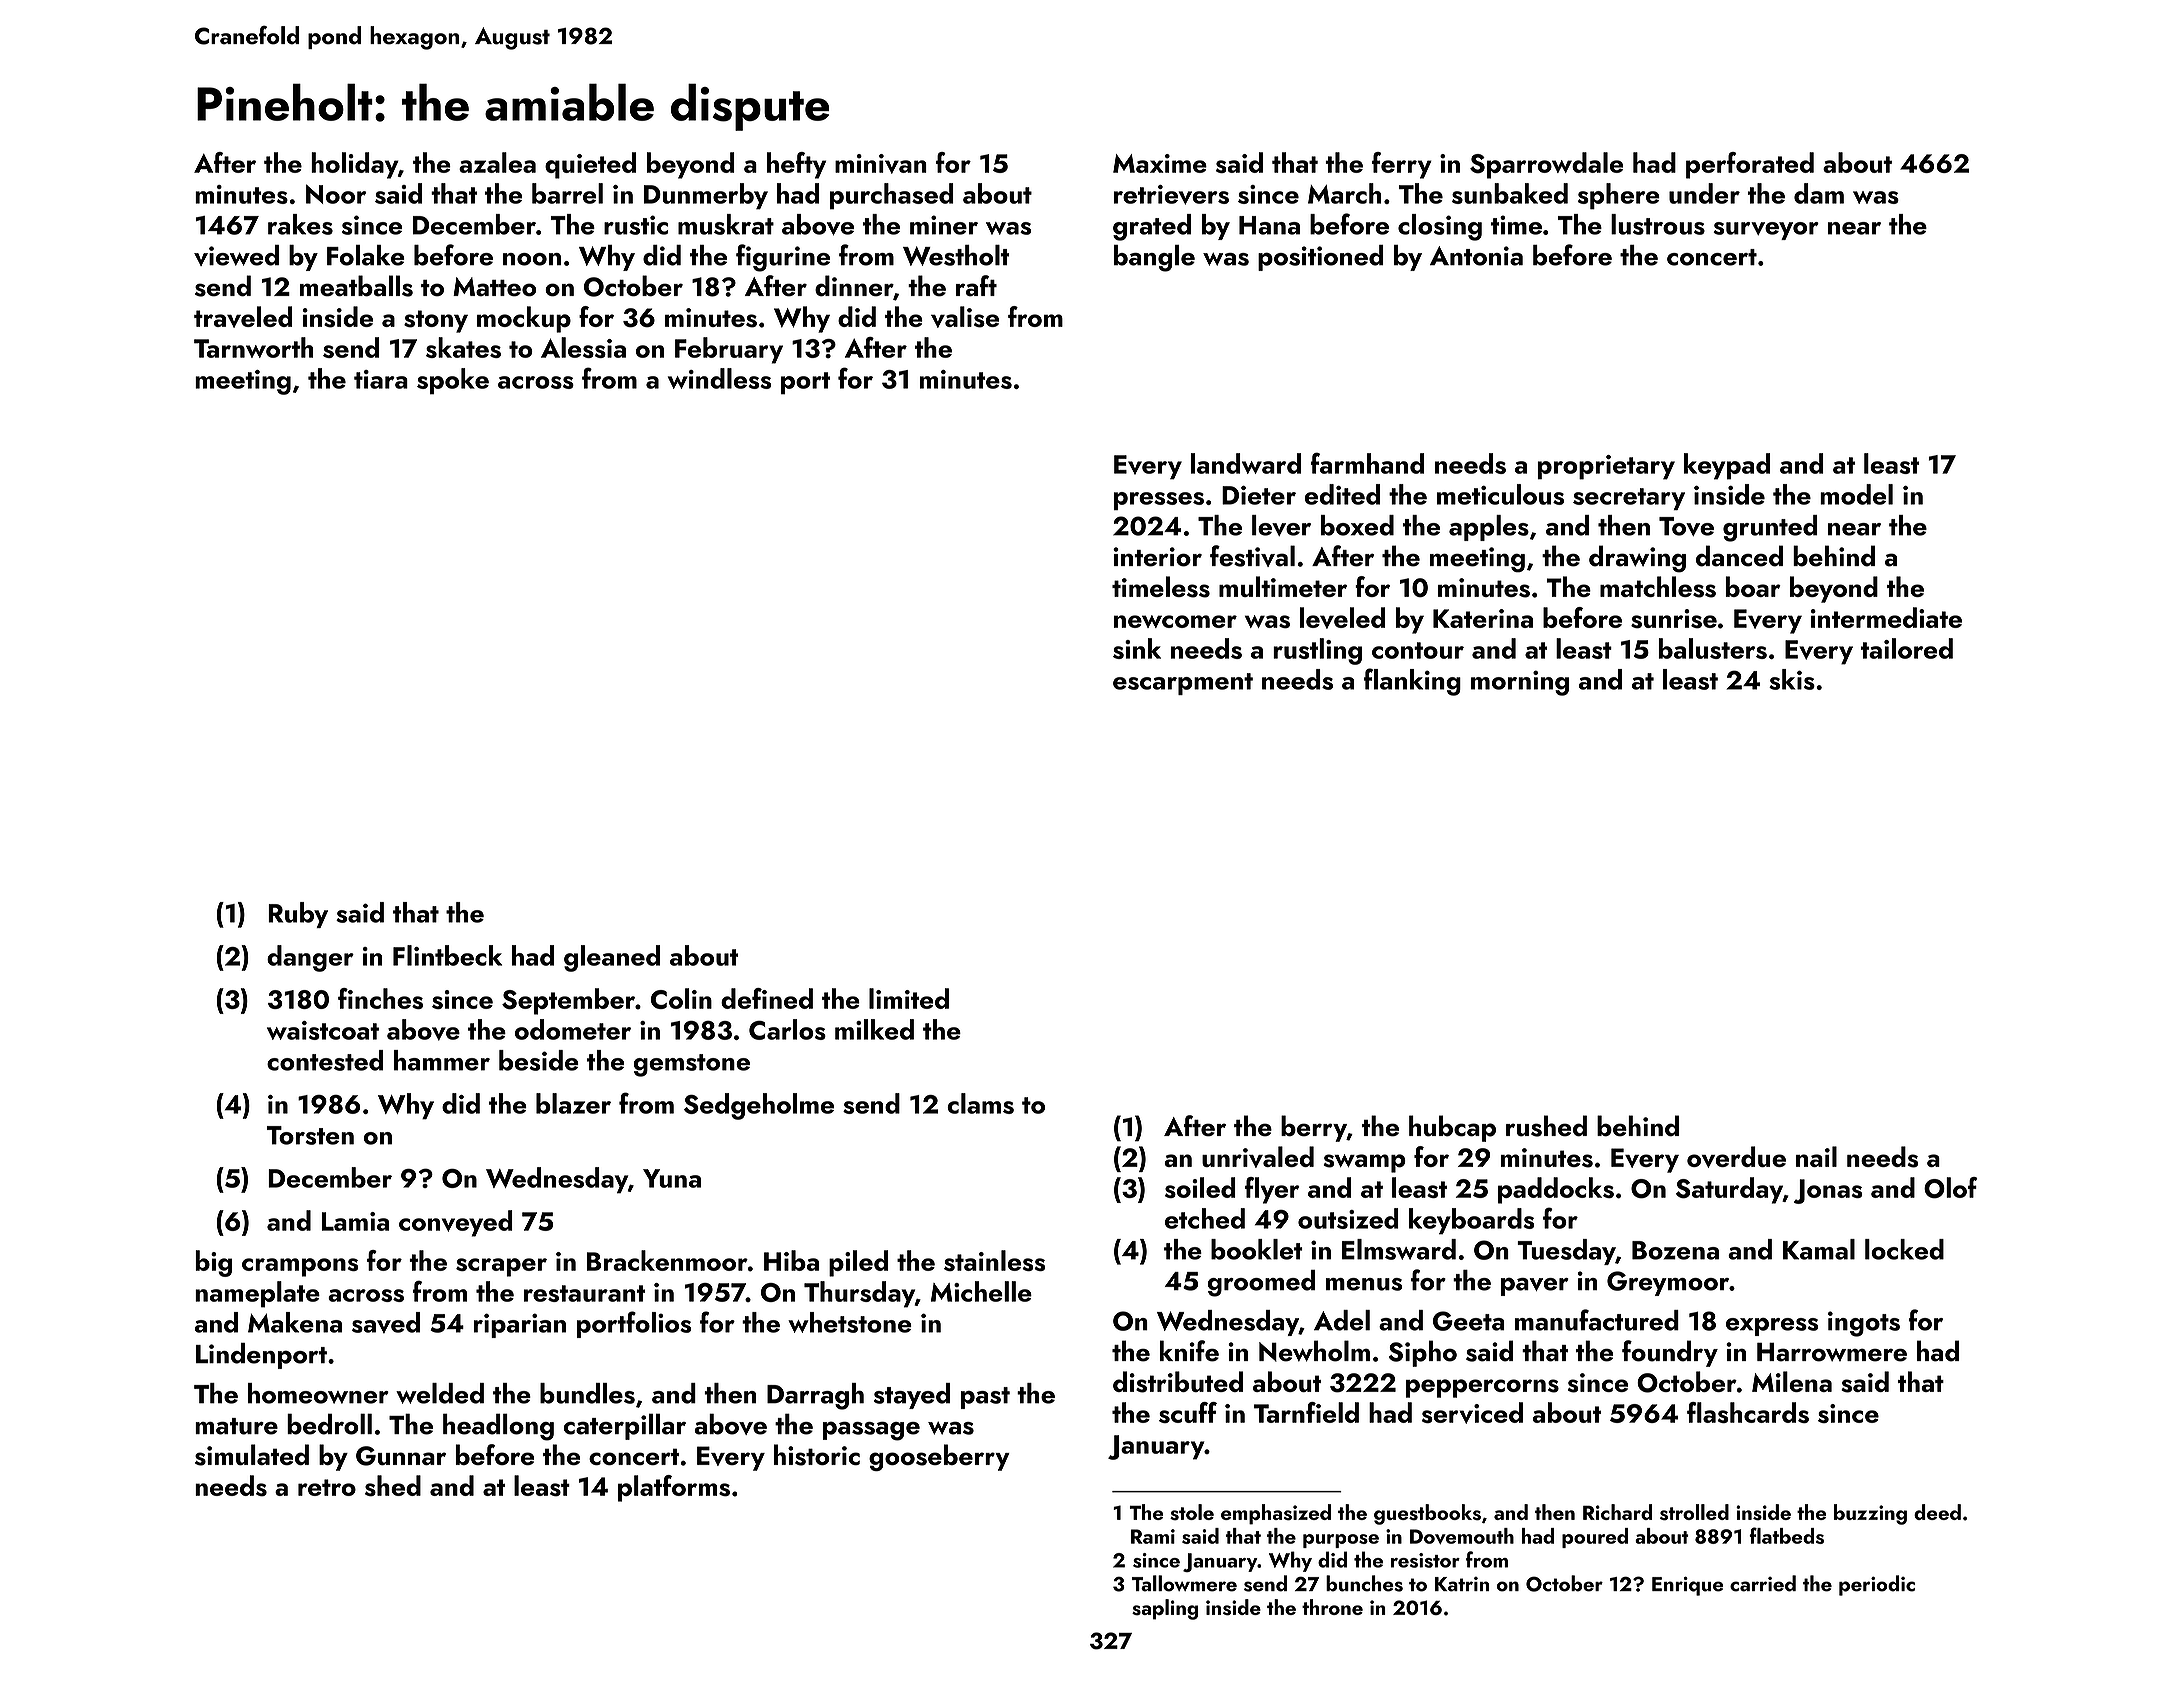 The width and height of the page is (2178, 1683). I want to click on danger, so click(310, 958).
